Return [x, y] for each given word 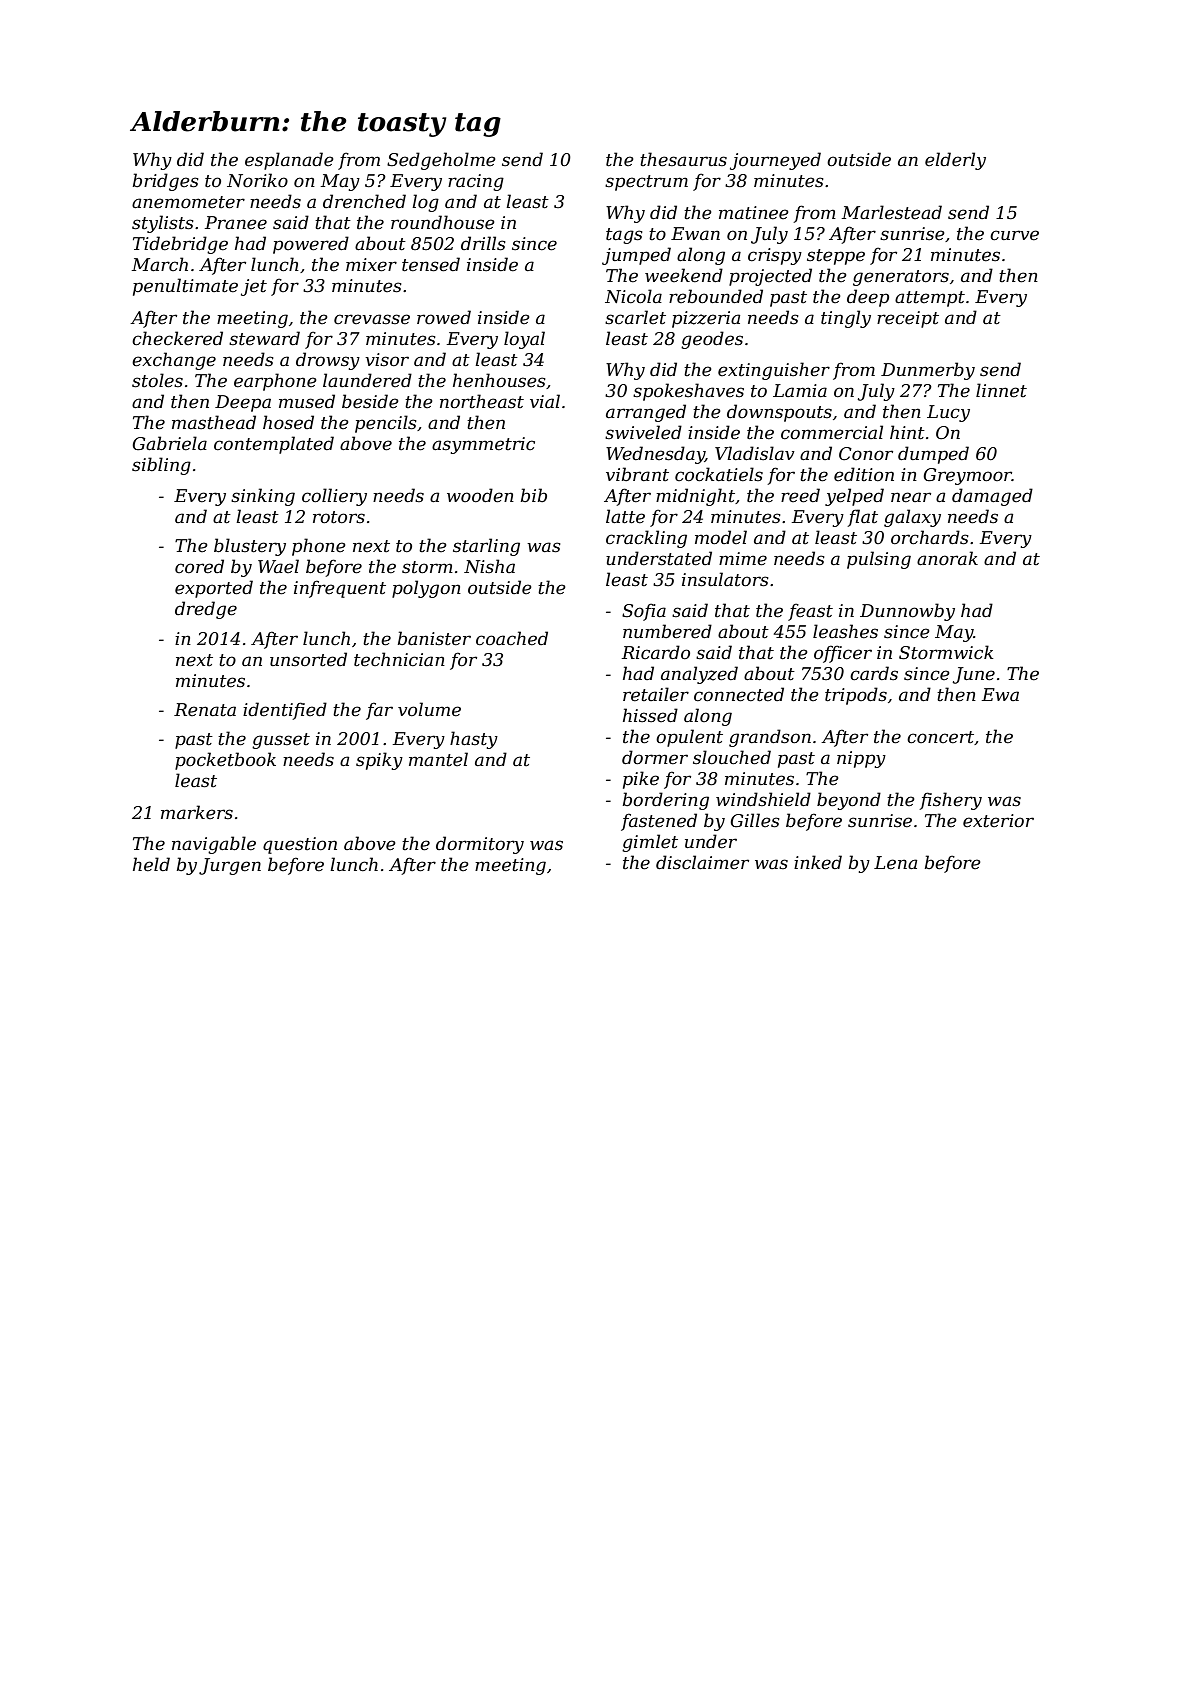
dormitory [480, 845]
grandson [770, 738]
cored [199, 566]
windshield [763, 799]
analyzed [699, 675]
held [151, 864]
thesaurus [683, 159]
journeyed [775, 161]
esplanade [289, 161]
